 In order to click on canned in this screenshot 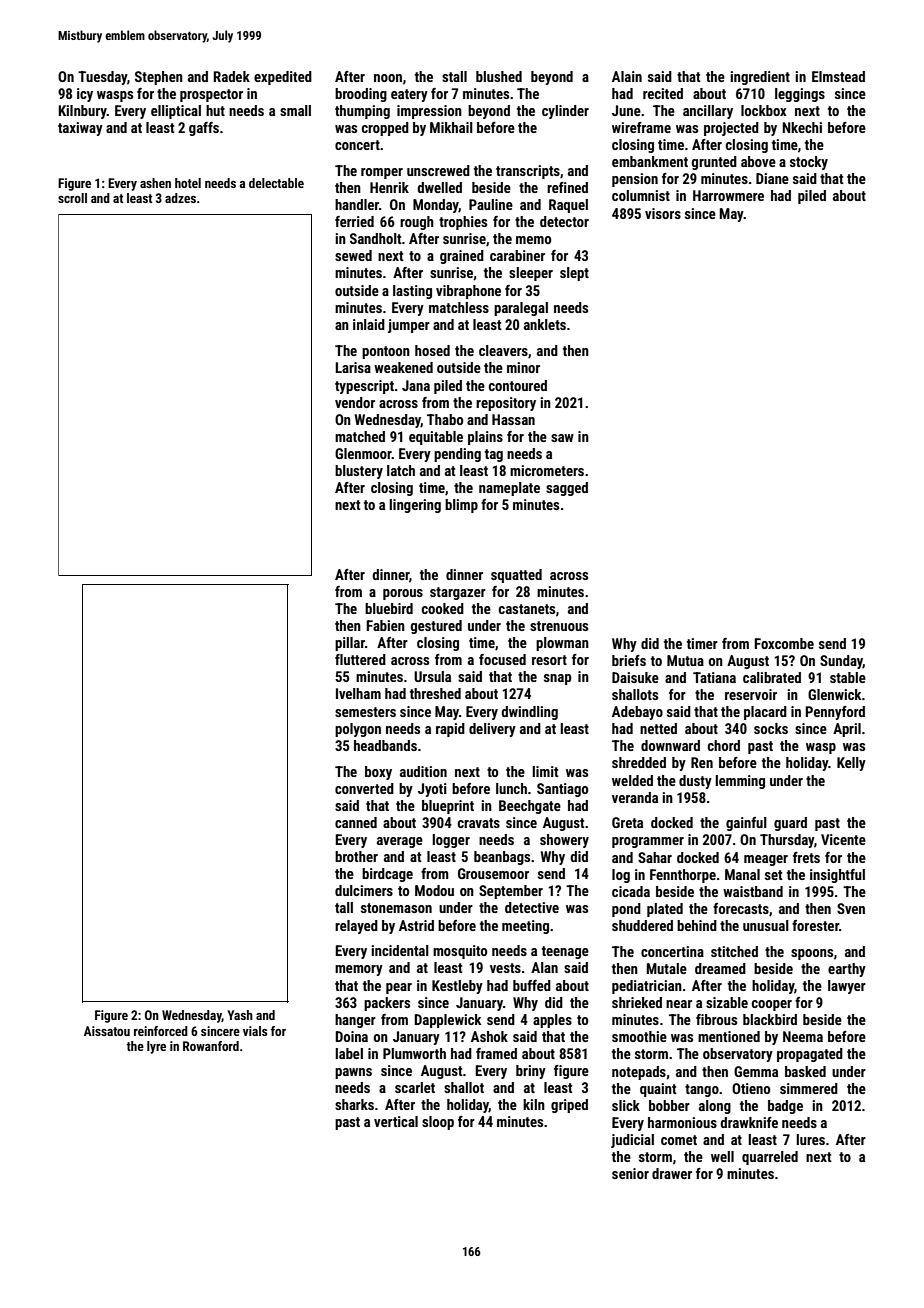, I will do `click(356, 822)`.
